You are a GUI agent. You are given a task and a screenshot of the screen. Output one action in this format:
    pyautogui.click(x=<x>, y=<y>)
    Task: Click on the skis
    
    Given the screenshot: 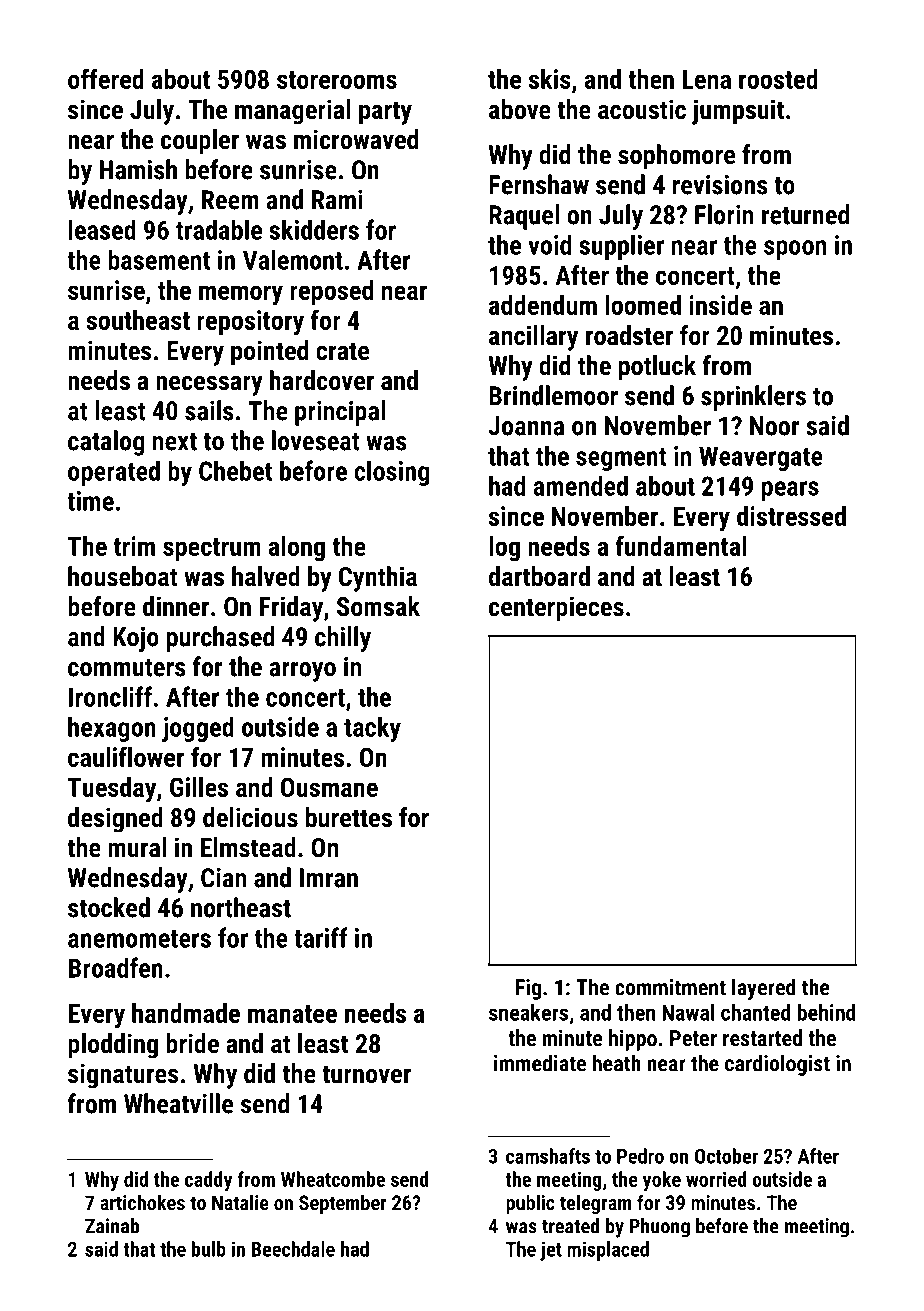 What is the action you would take?
    pyautogui.click(x=550, y=79)
